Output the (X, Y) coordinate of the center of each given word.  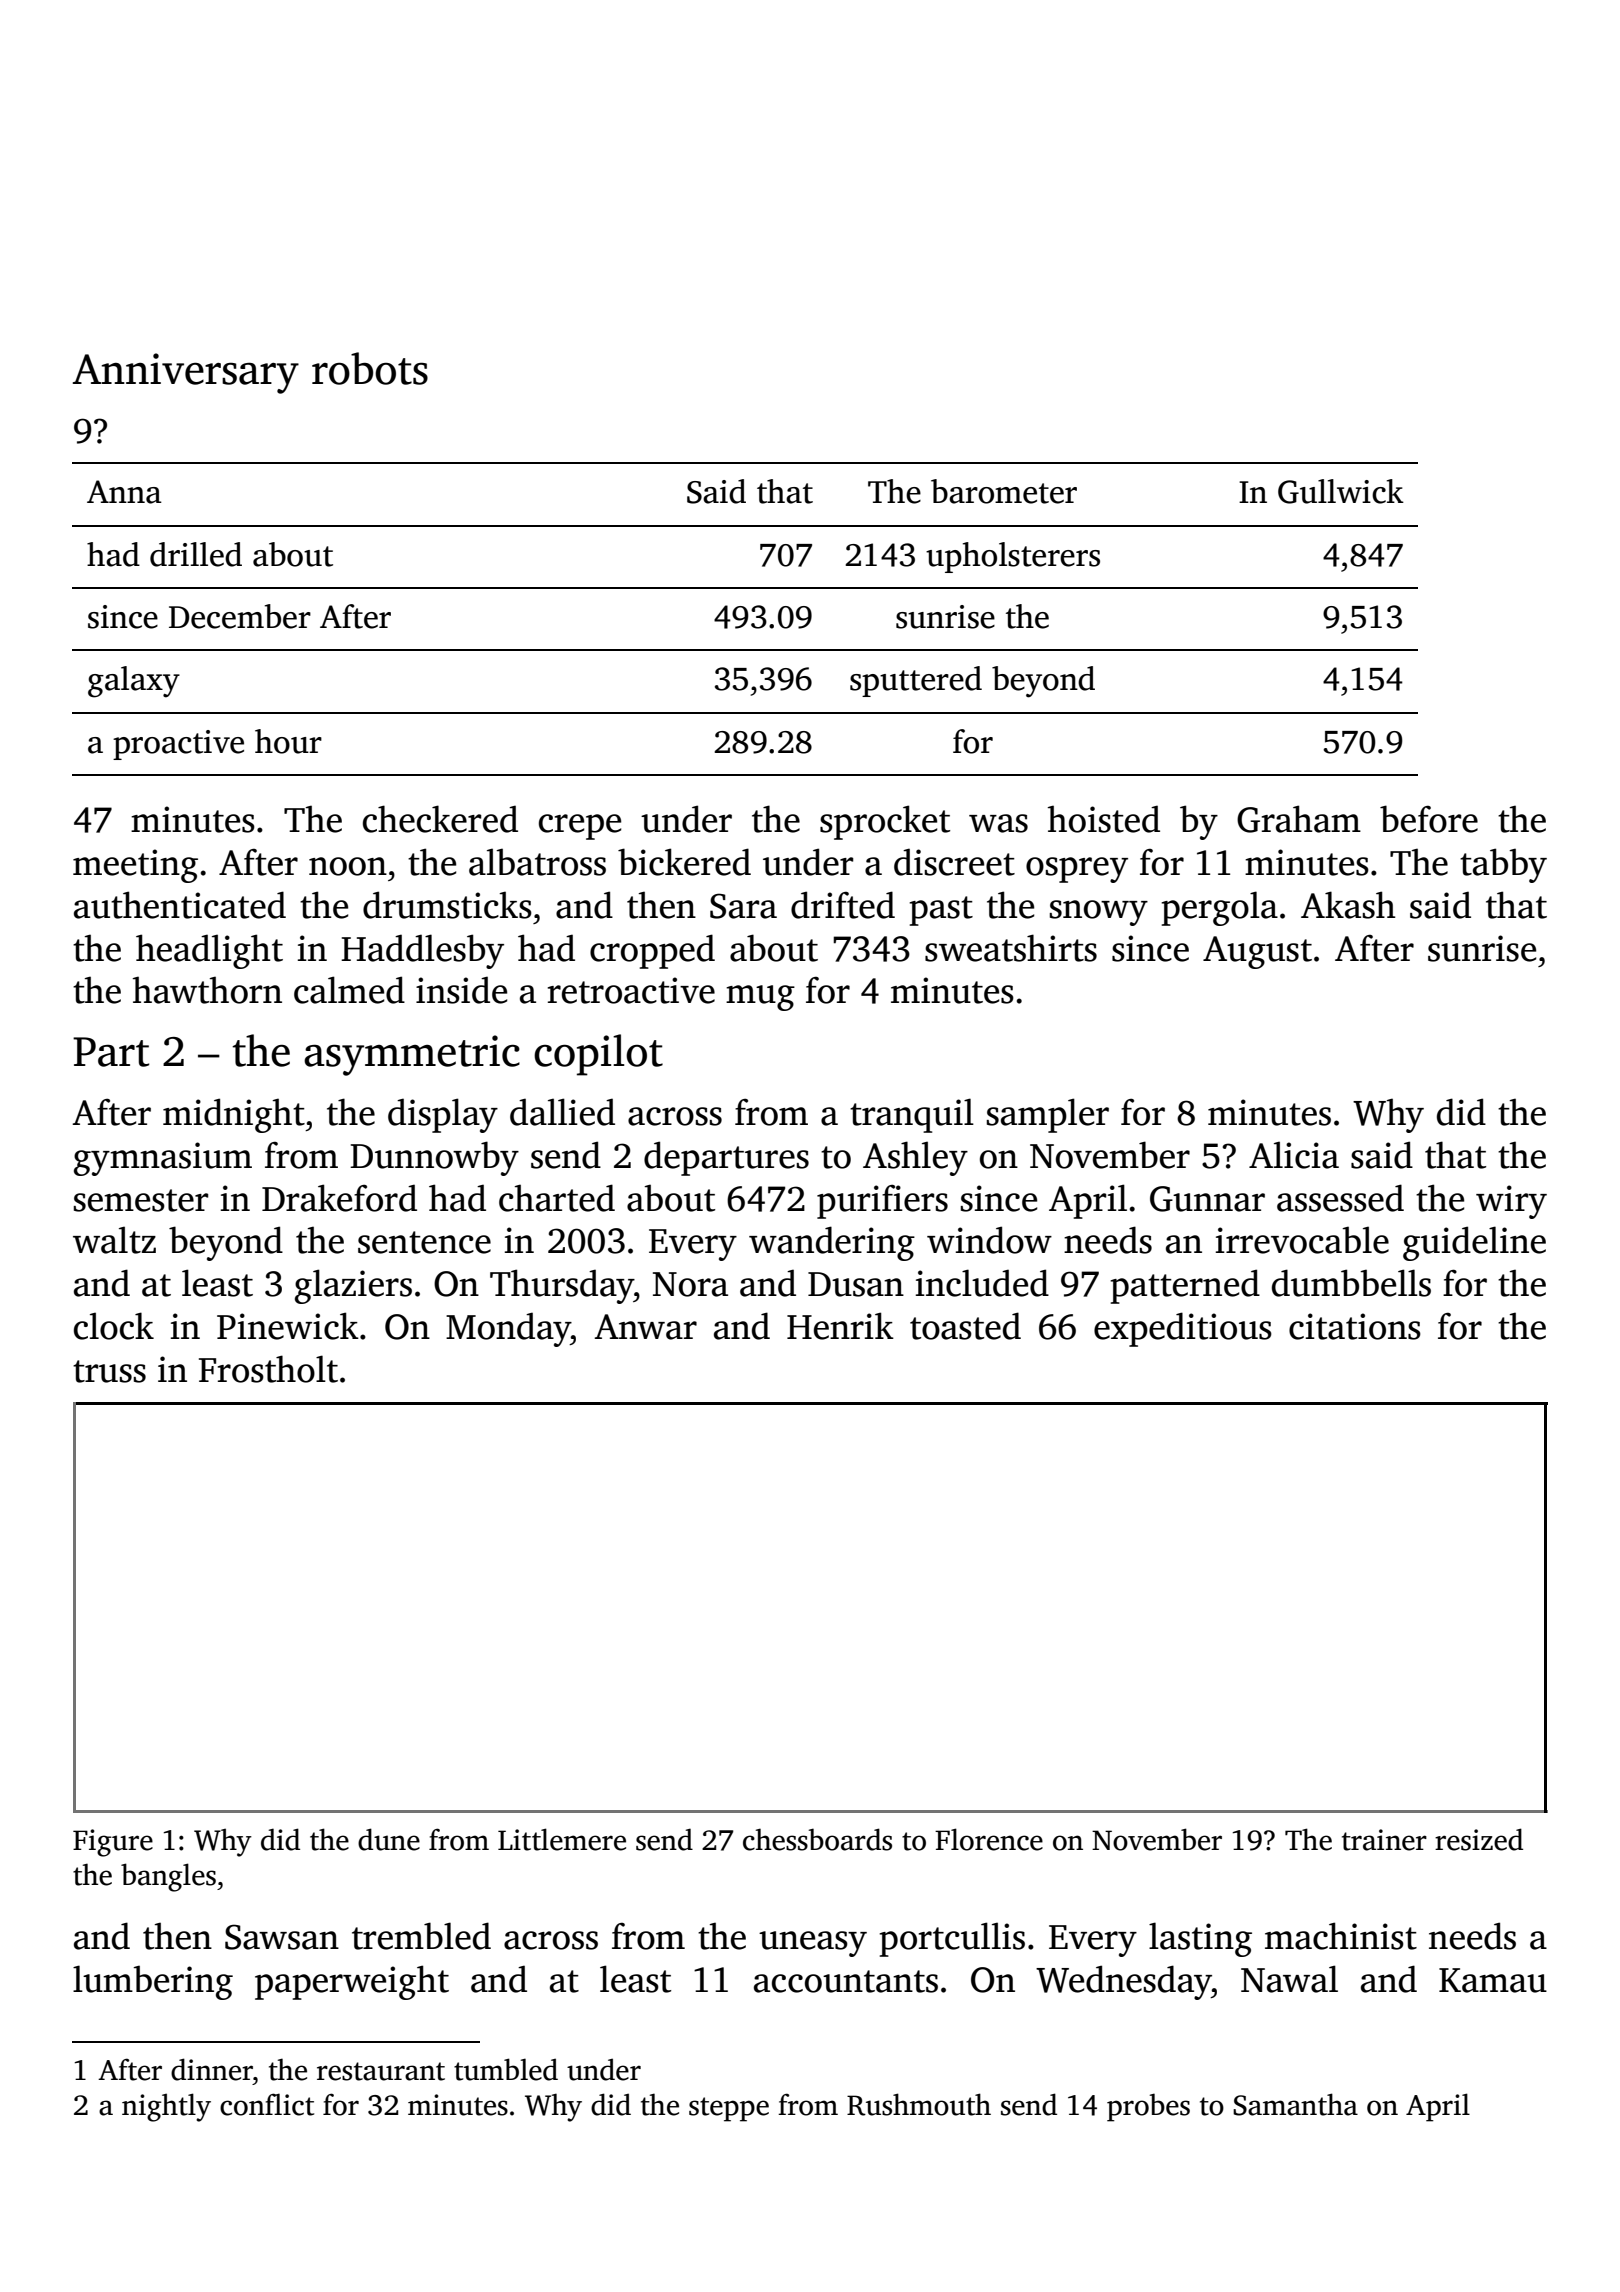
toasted (965, 1326)
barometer (1004, 491)
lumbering (153, 1982)
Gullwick (1341, 491)
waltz (114, 1240)
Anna (124, 492)
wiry (1511, 1202)
